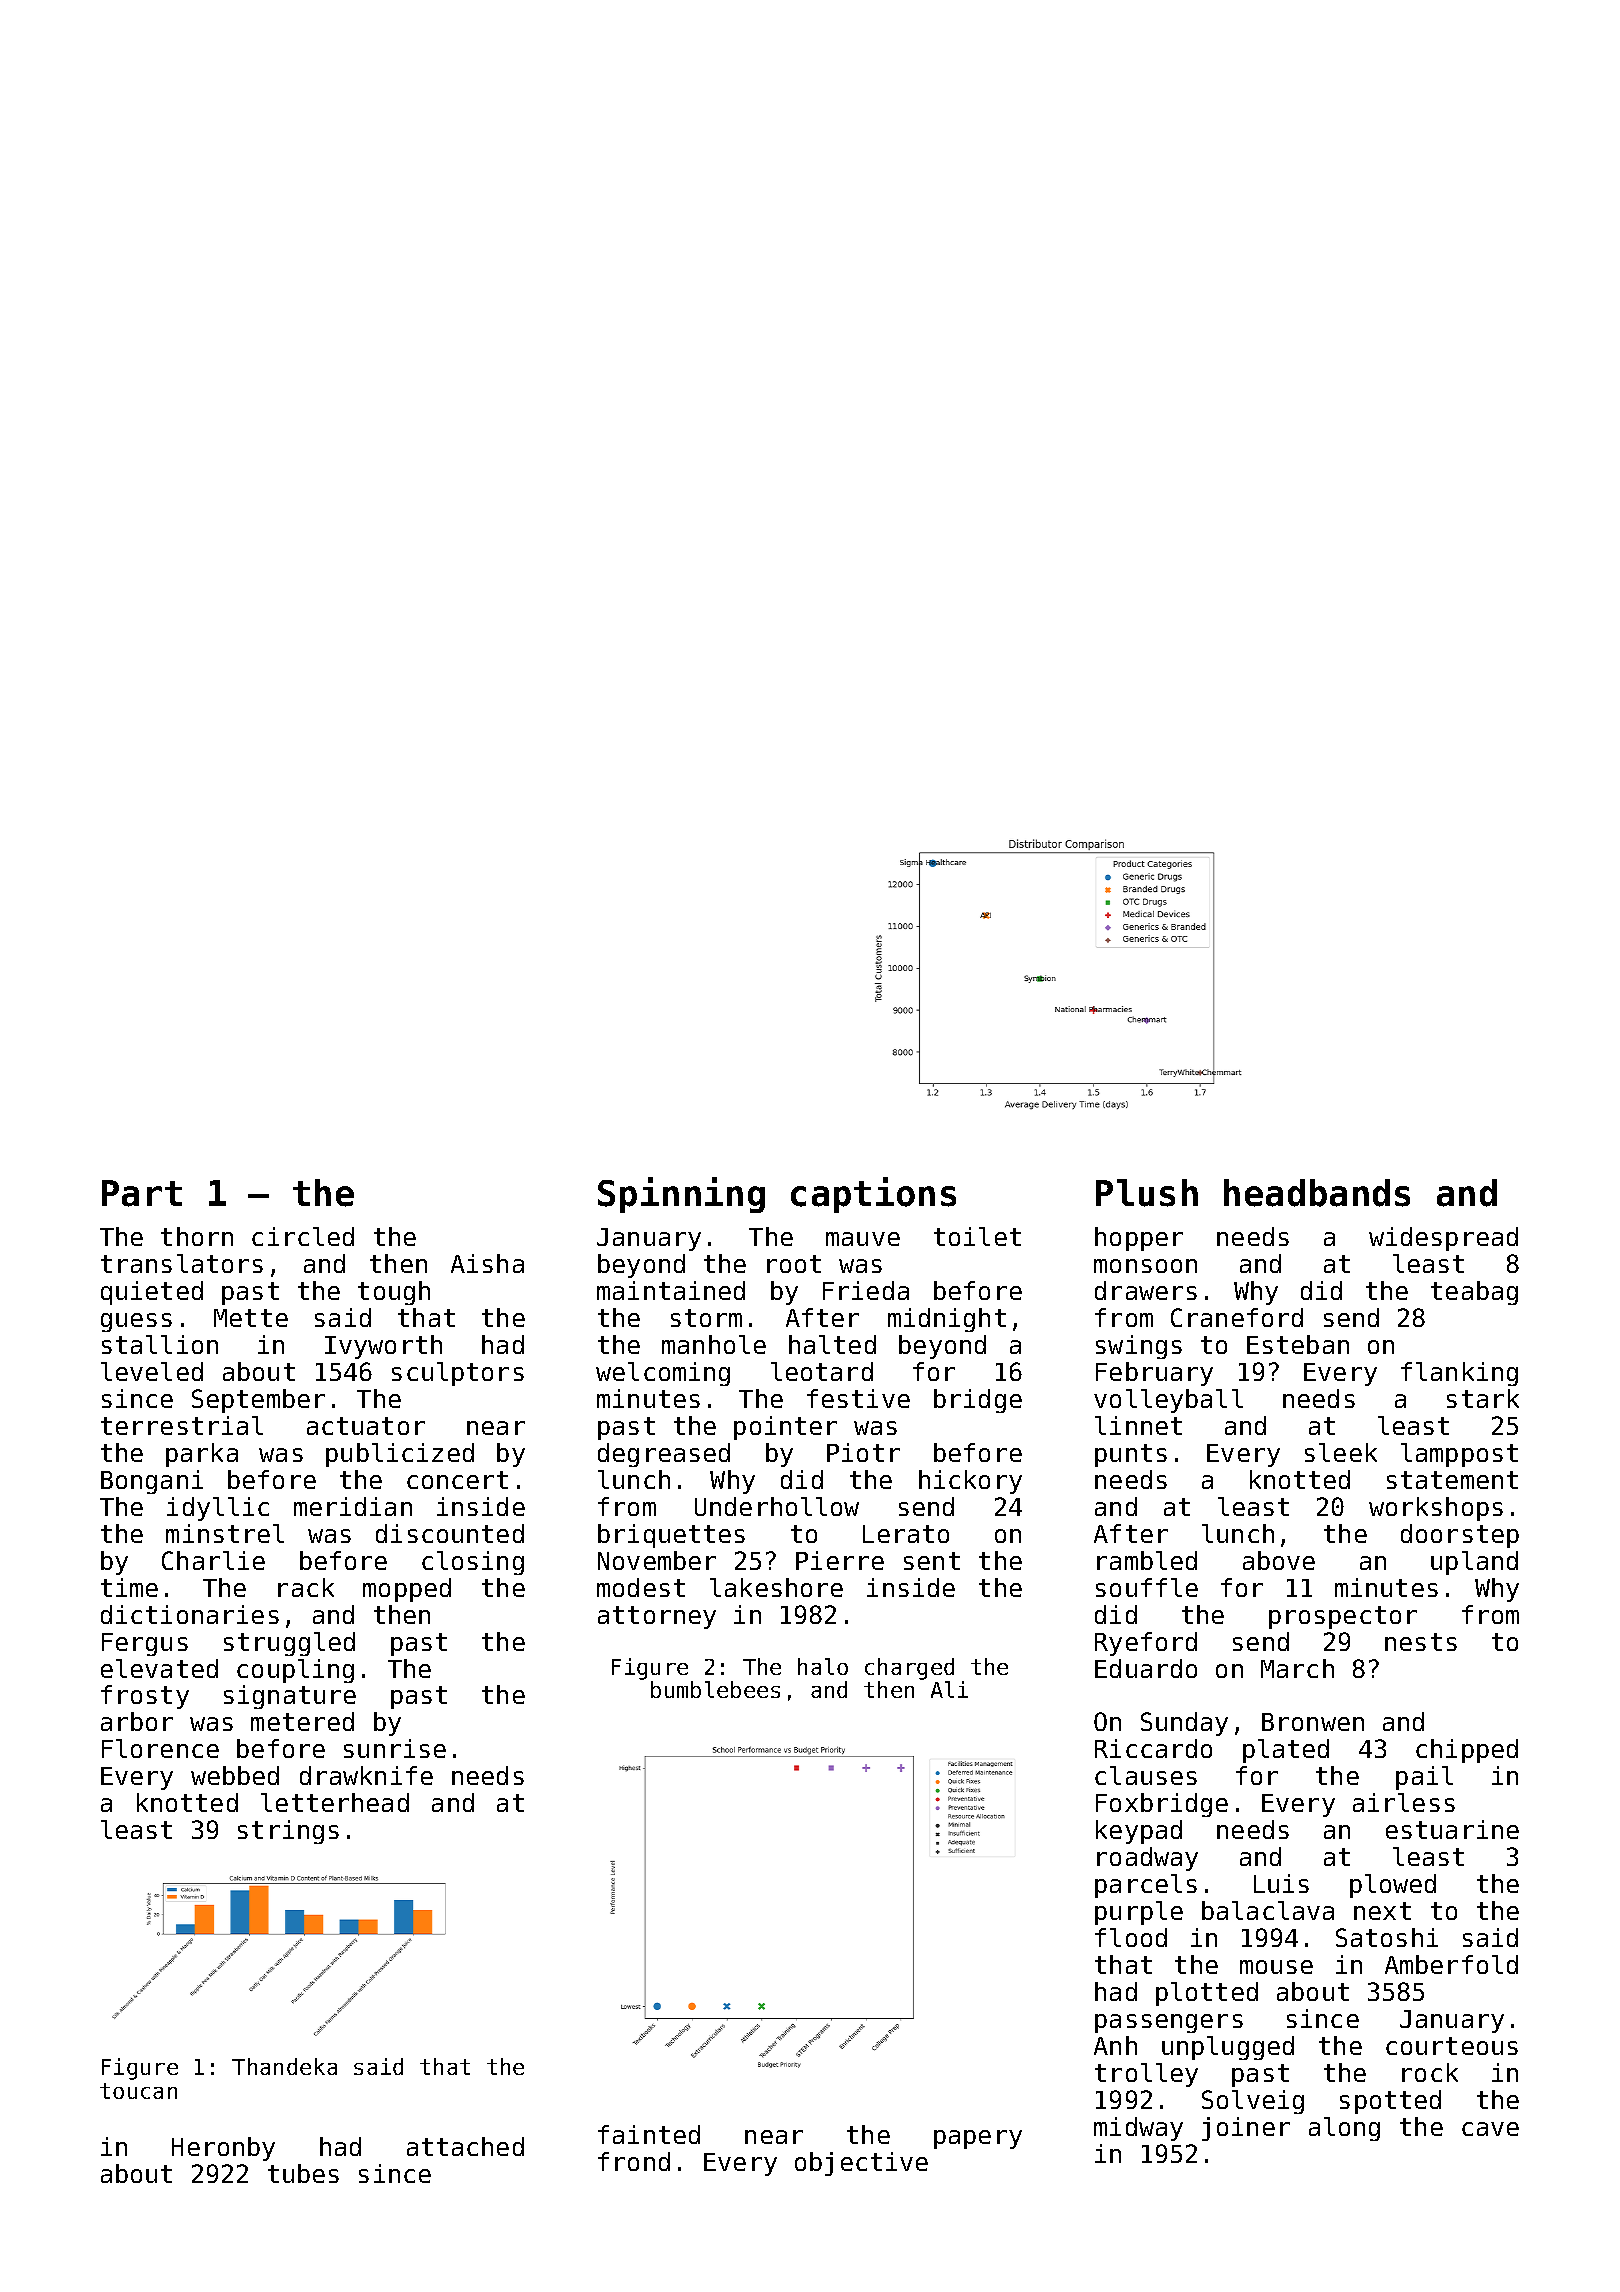 The width and height of the image is (1620, 2292). I want to click on frond, so click(634, 2161).
